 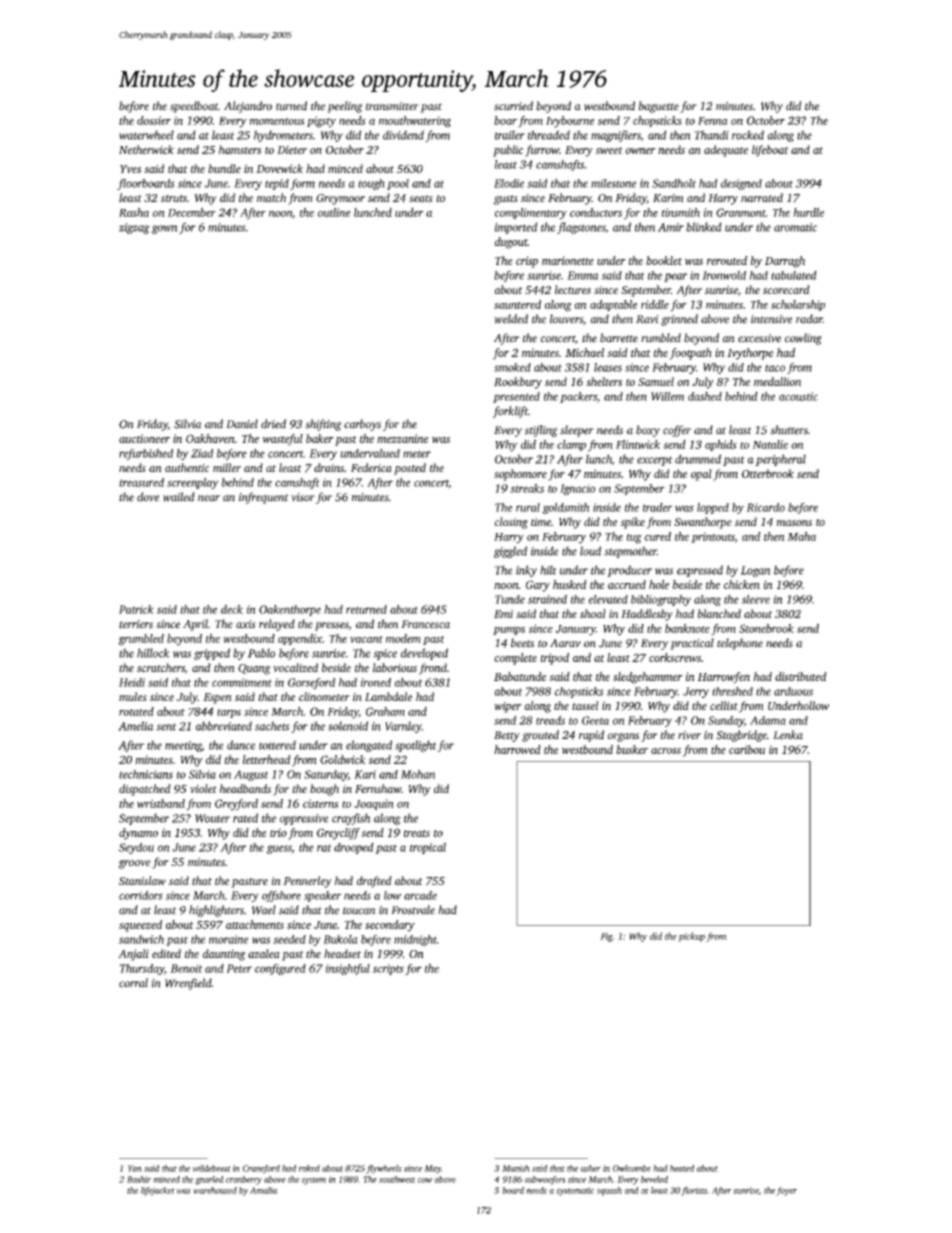 I want to click on foyer, so click(x=786, y=1191).
